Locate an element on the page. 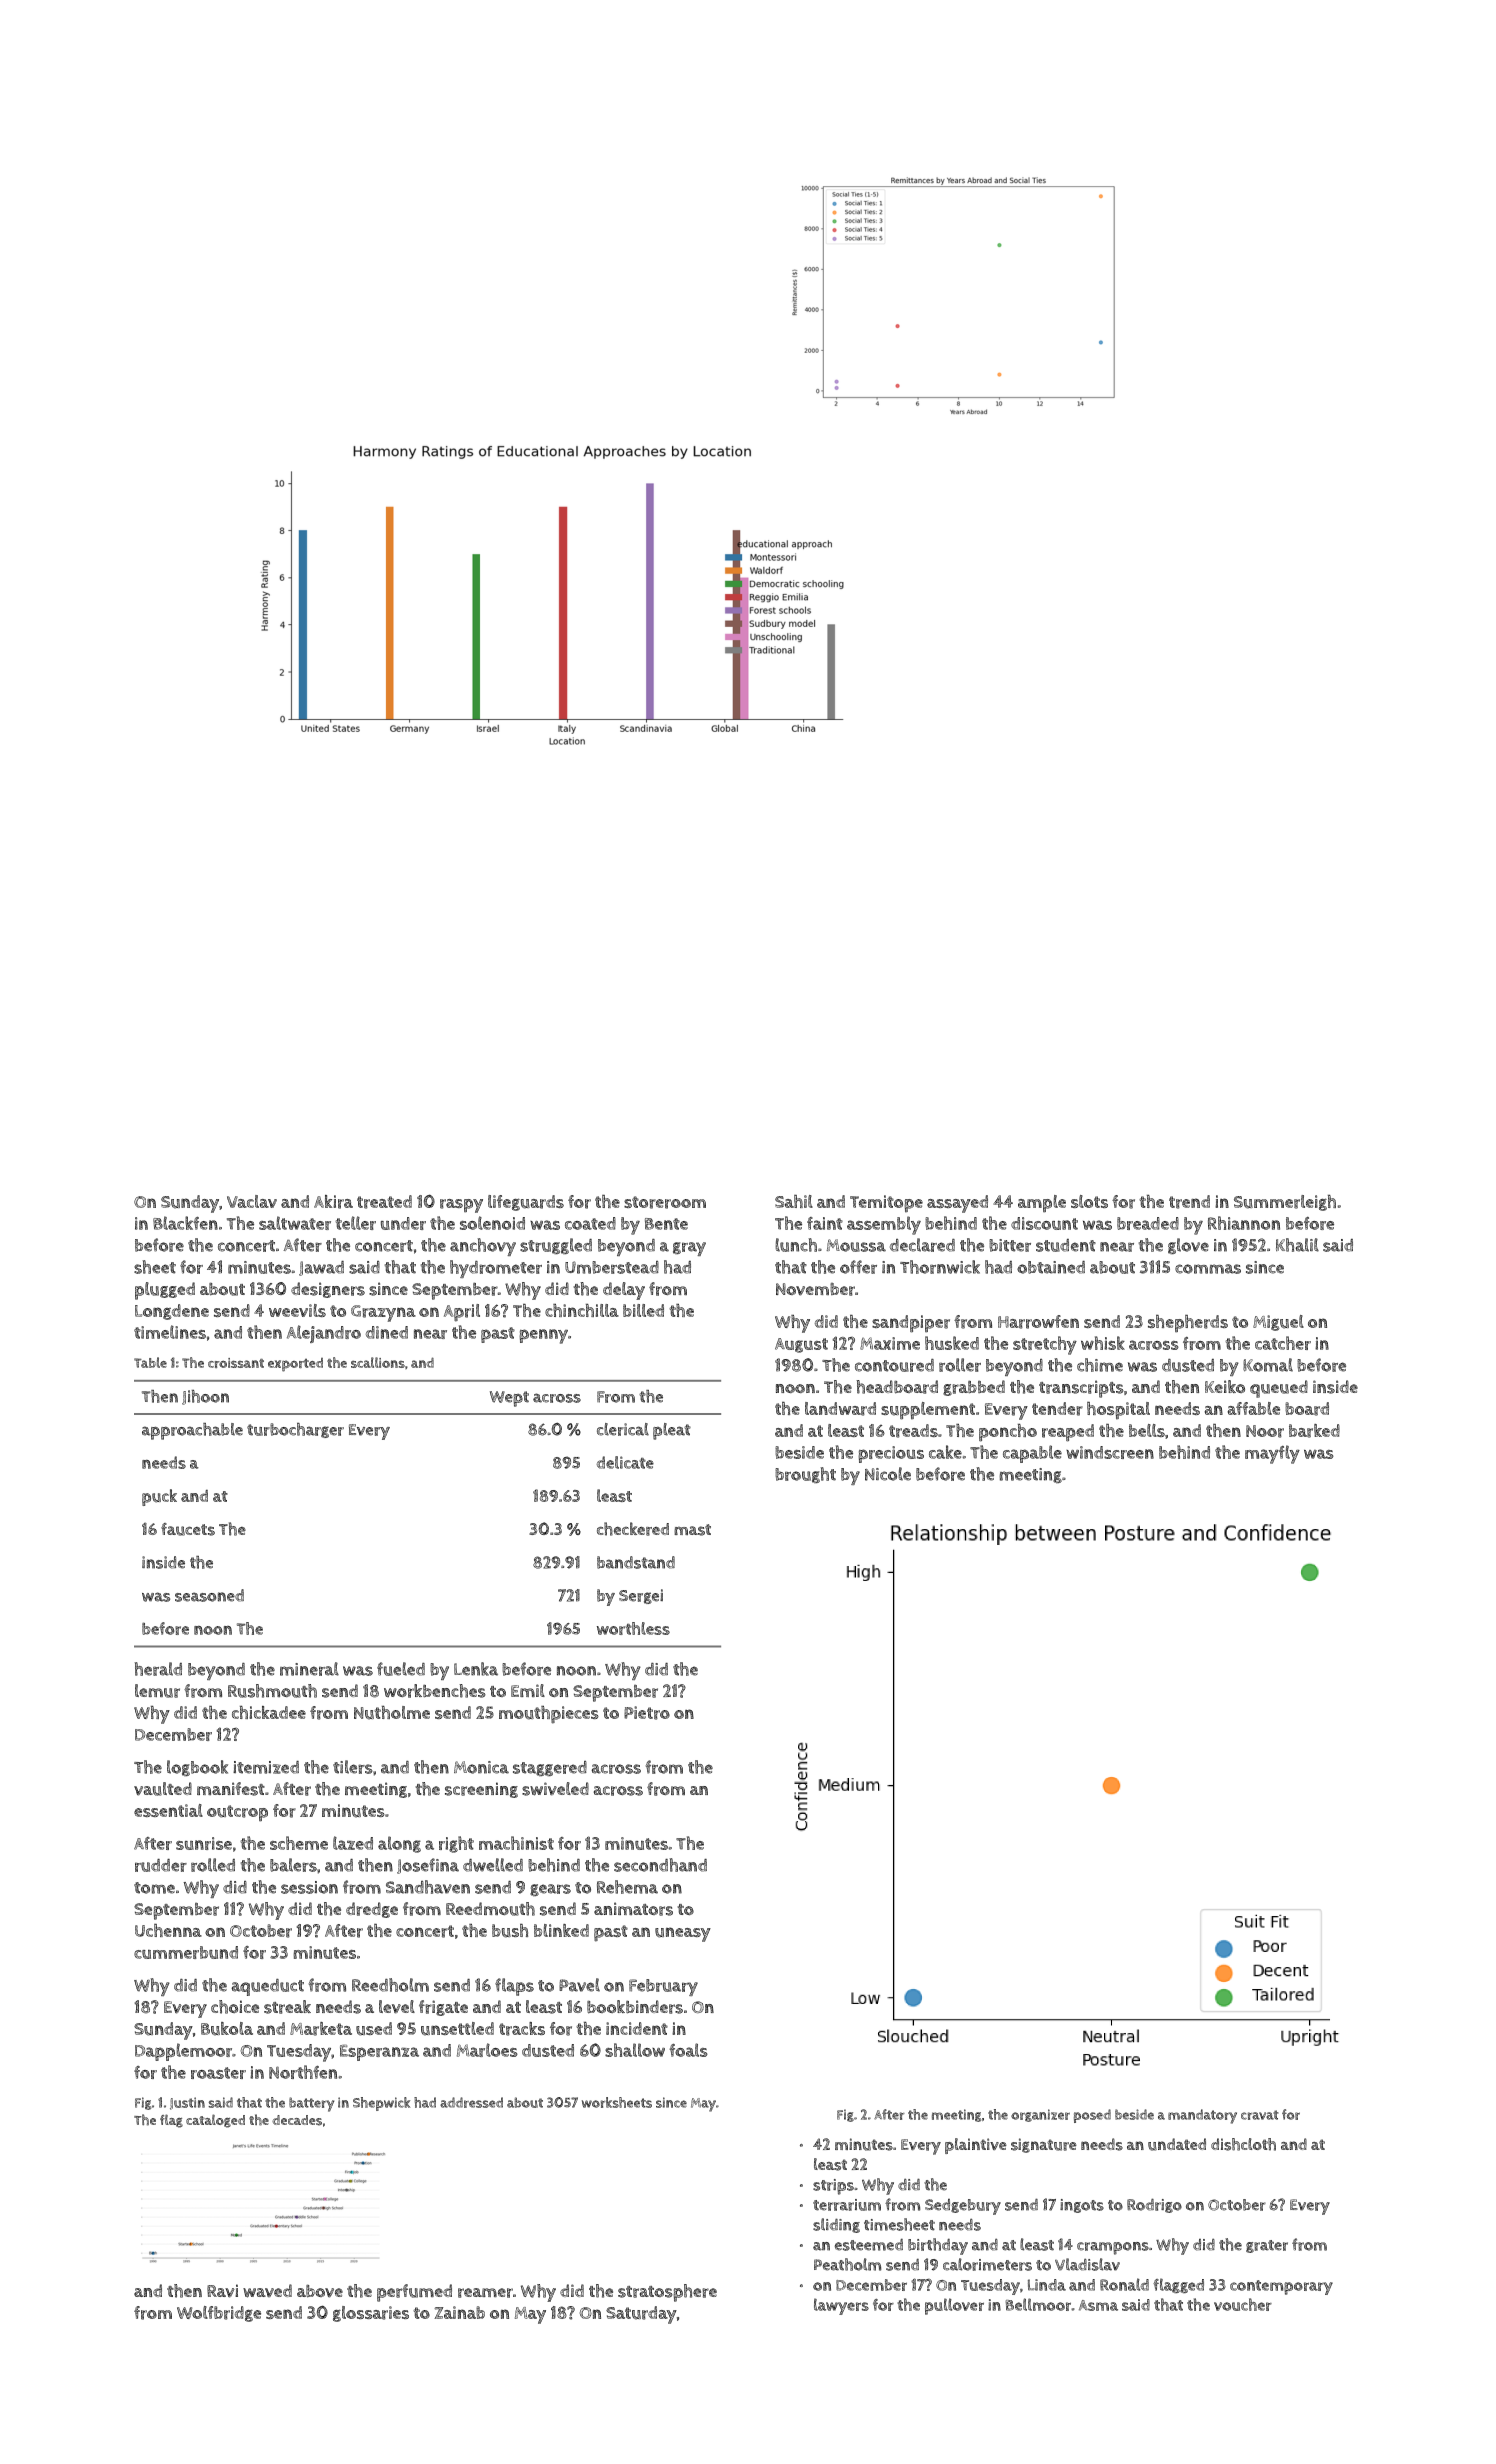  Ravi is located at coordinates (222, 2291).
